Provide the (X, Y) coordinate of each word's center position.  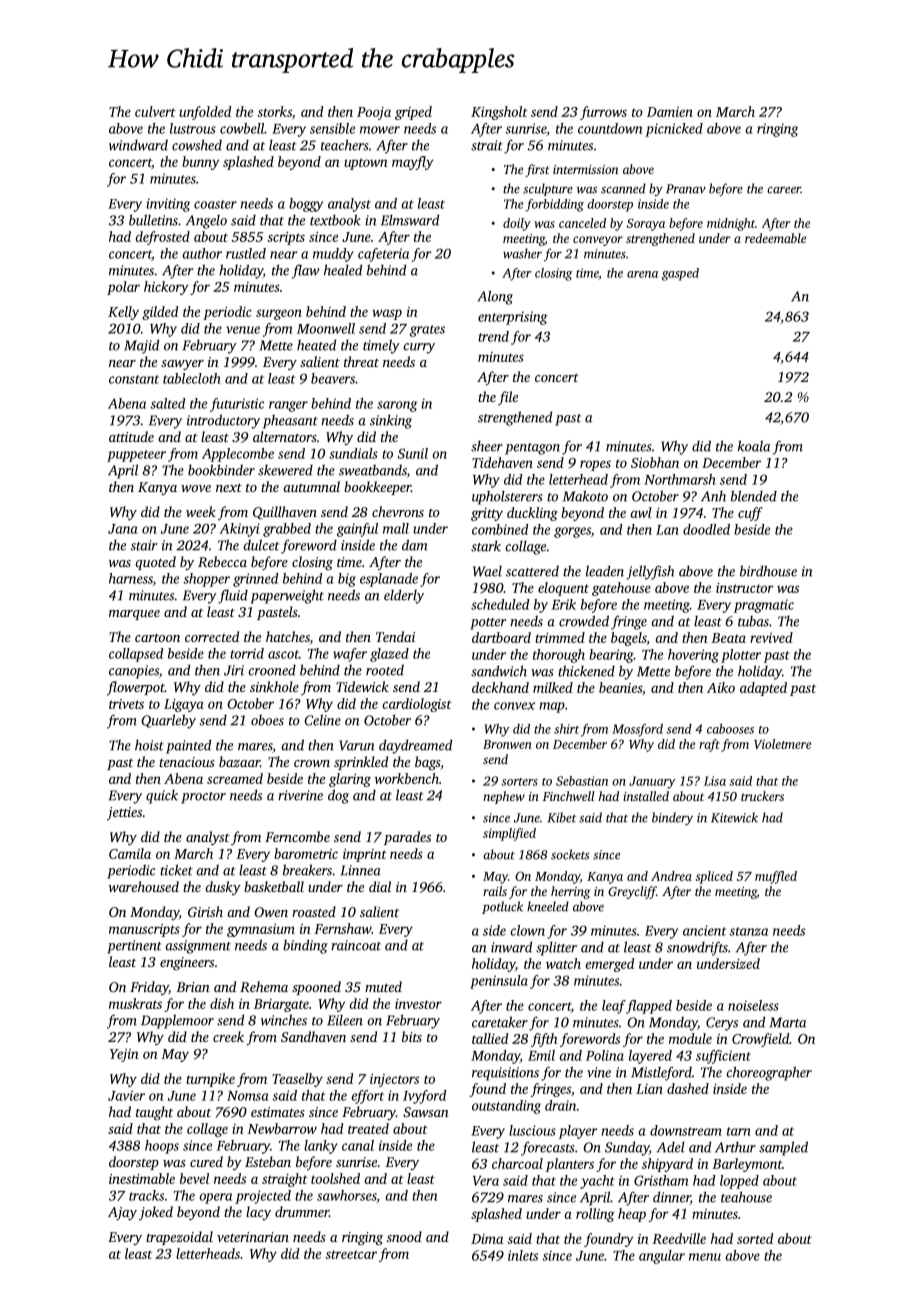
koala (754, 446)
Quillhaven (285, 513)
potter (488, 624)
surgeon (279, 314)
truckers (762, 796)
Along (495, 297)
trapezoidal (179, 1238)
